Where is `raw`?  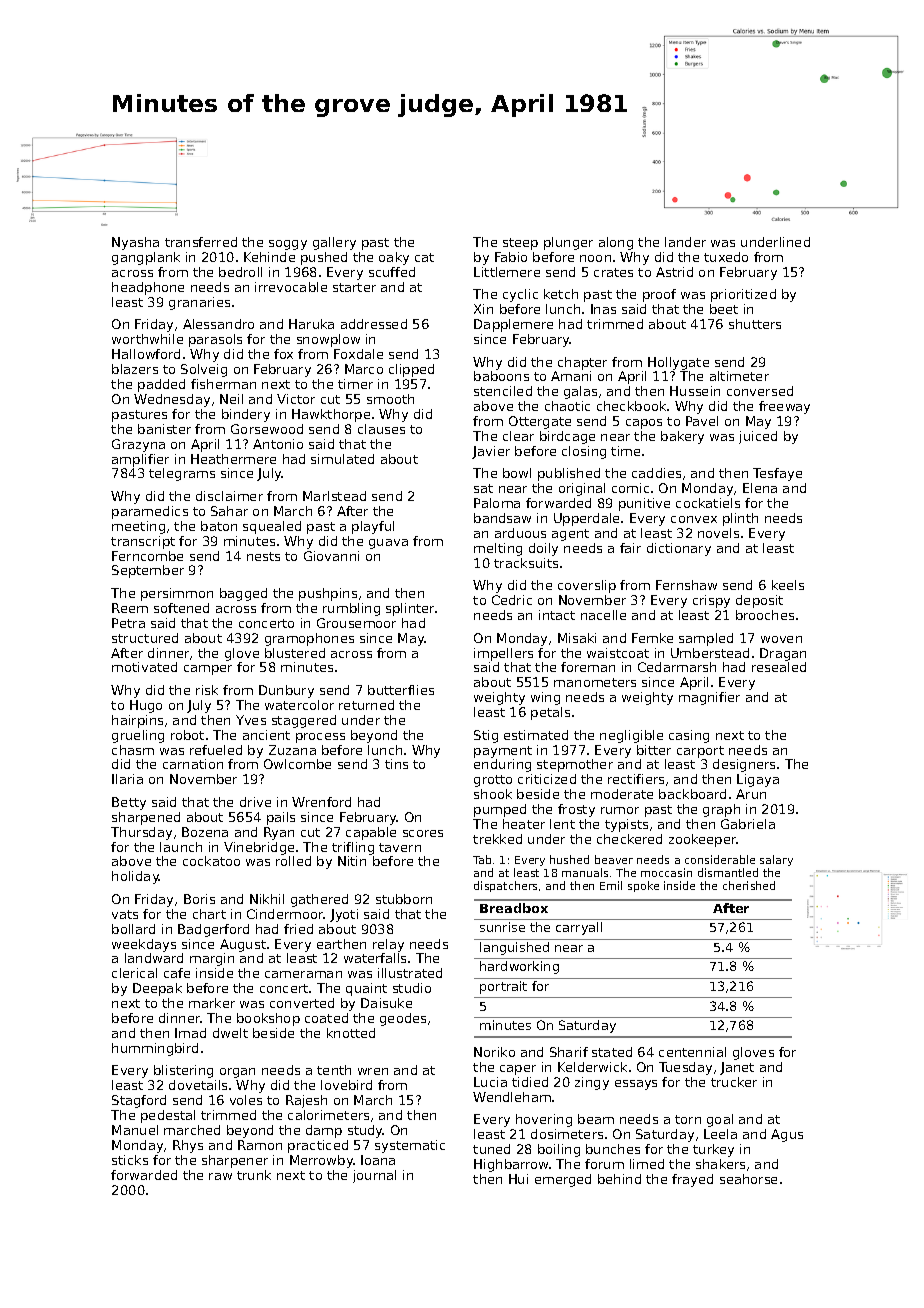
raw is located at coordinates (220, 1176).
